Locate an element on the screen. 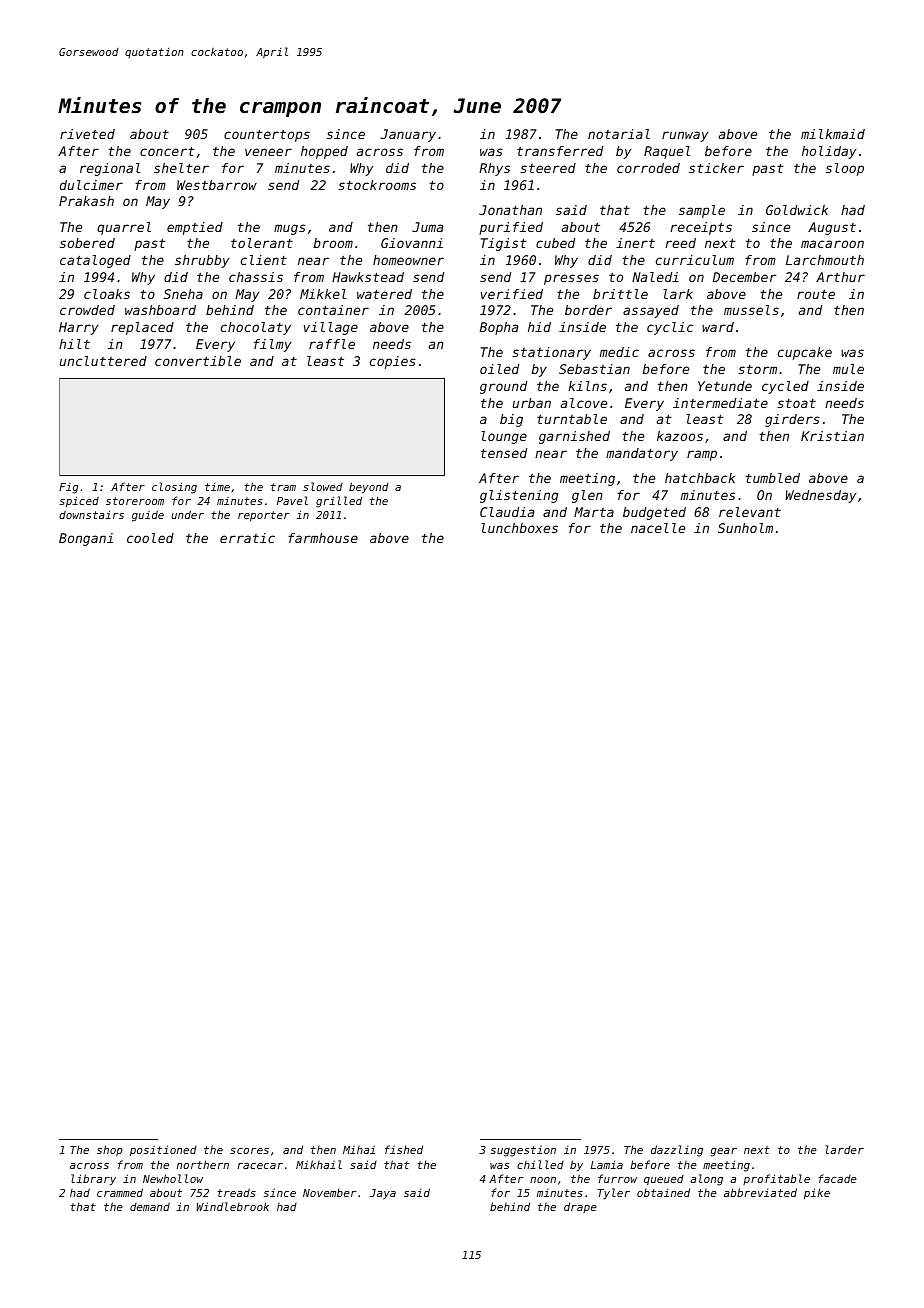  riveted is located at coordinates (87, 134).
